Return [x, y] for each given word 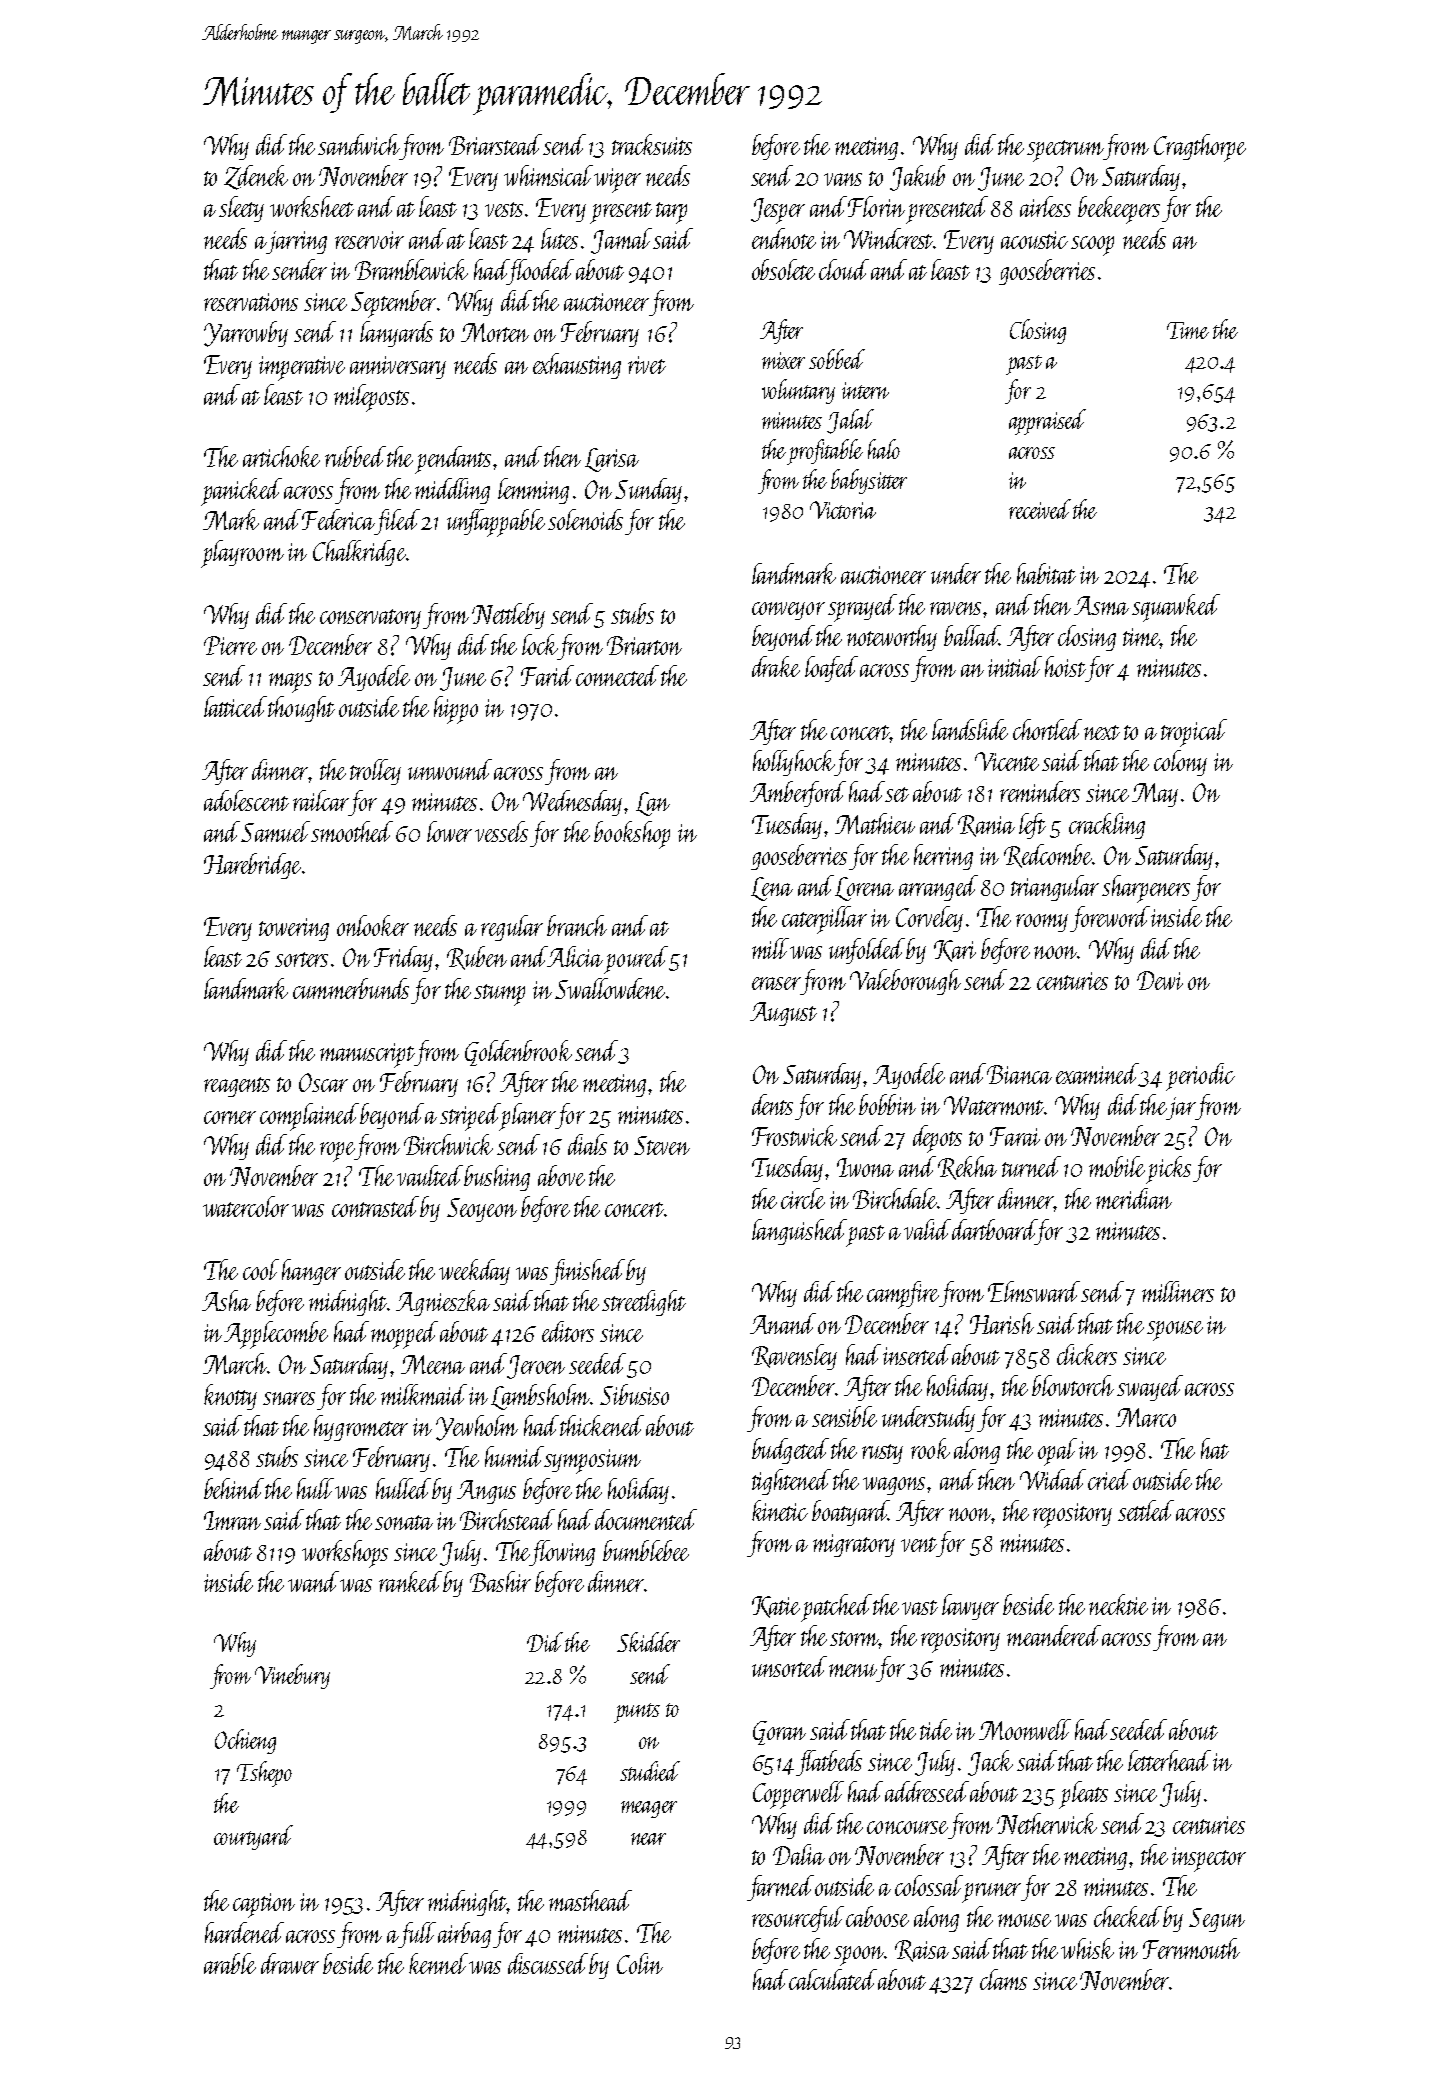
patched [836, 1608]
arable [230, 1963]
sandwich [358, 144]
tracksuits [652, 144]
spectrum [1065, 151]
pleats [1083, 1795]
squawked [1176, 608]
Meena [433, 1364]
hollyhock [794, 763]
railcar [321, 800]
